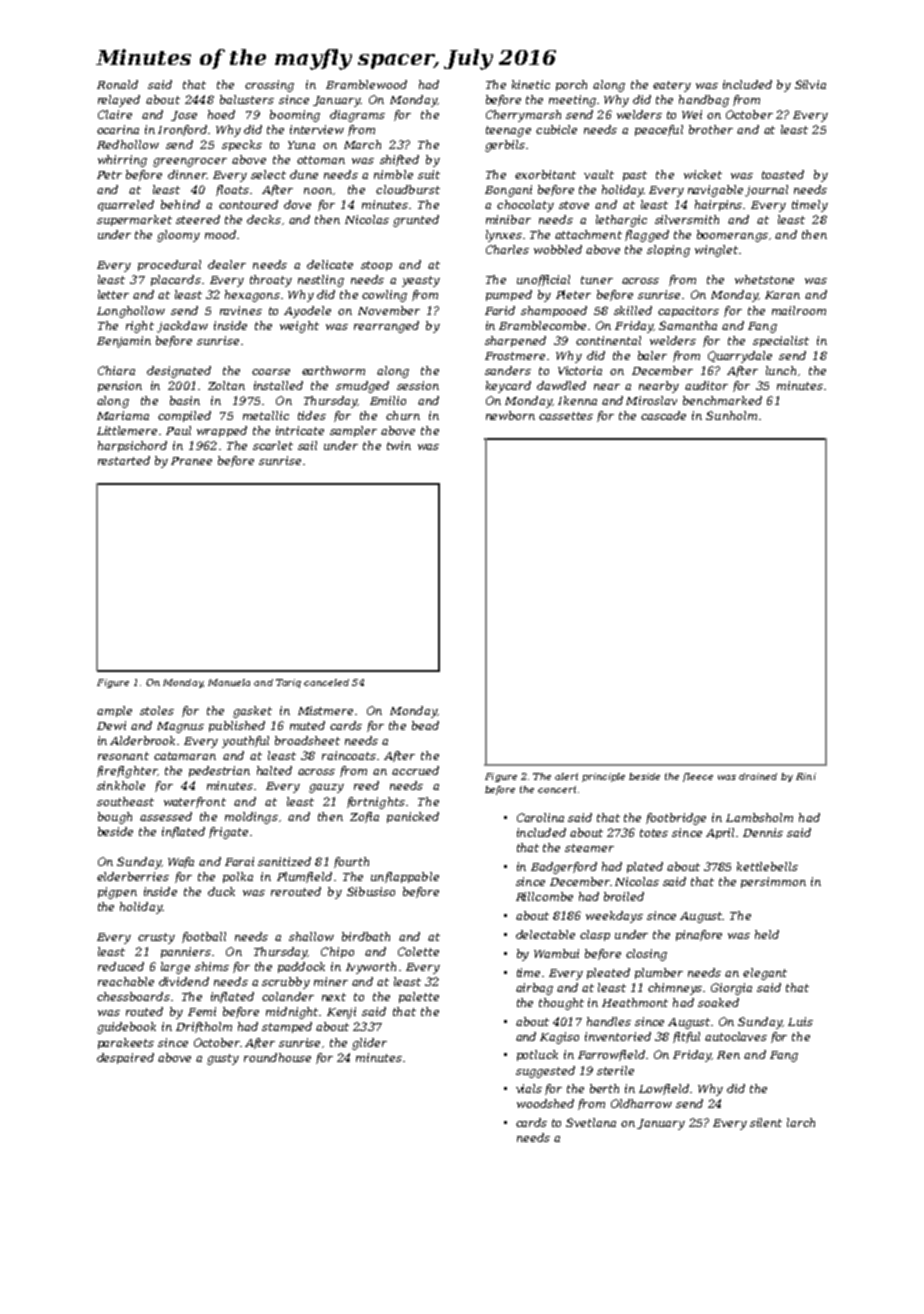 This image has width=924, height=1314. Describe the element at coordinates (413, 817) in the image. I see `panicked` at that location.
